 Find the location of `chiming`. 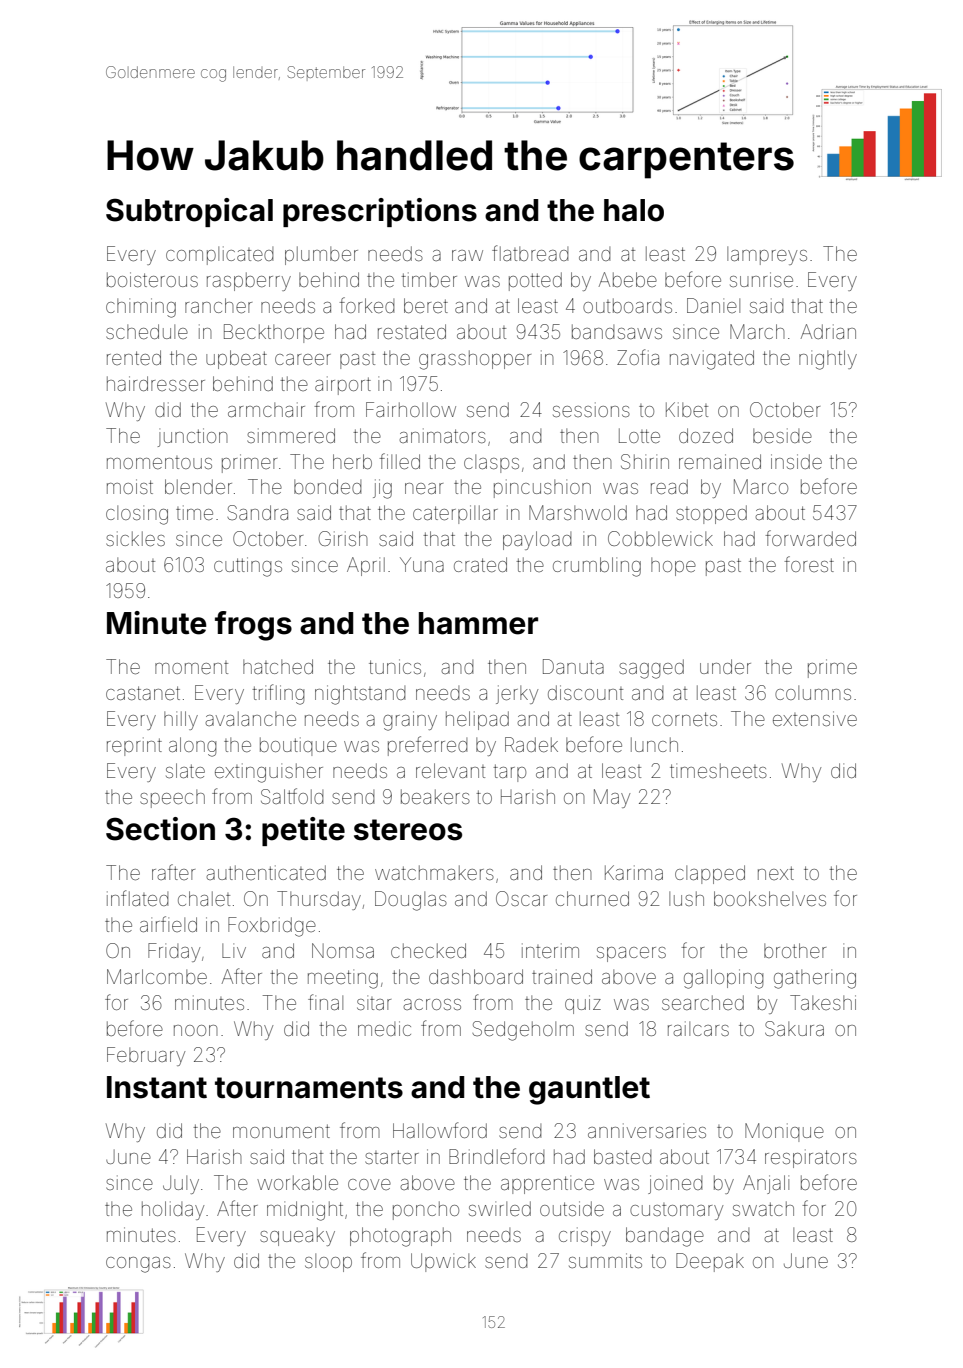

chiming is located at coordinates (141, 308).
